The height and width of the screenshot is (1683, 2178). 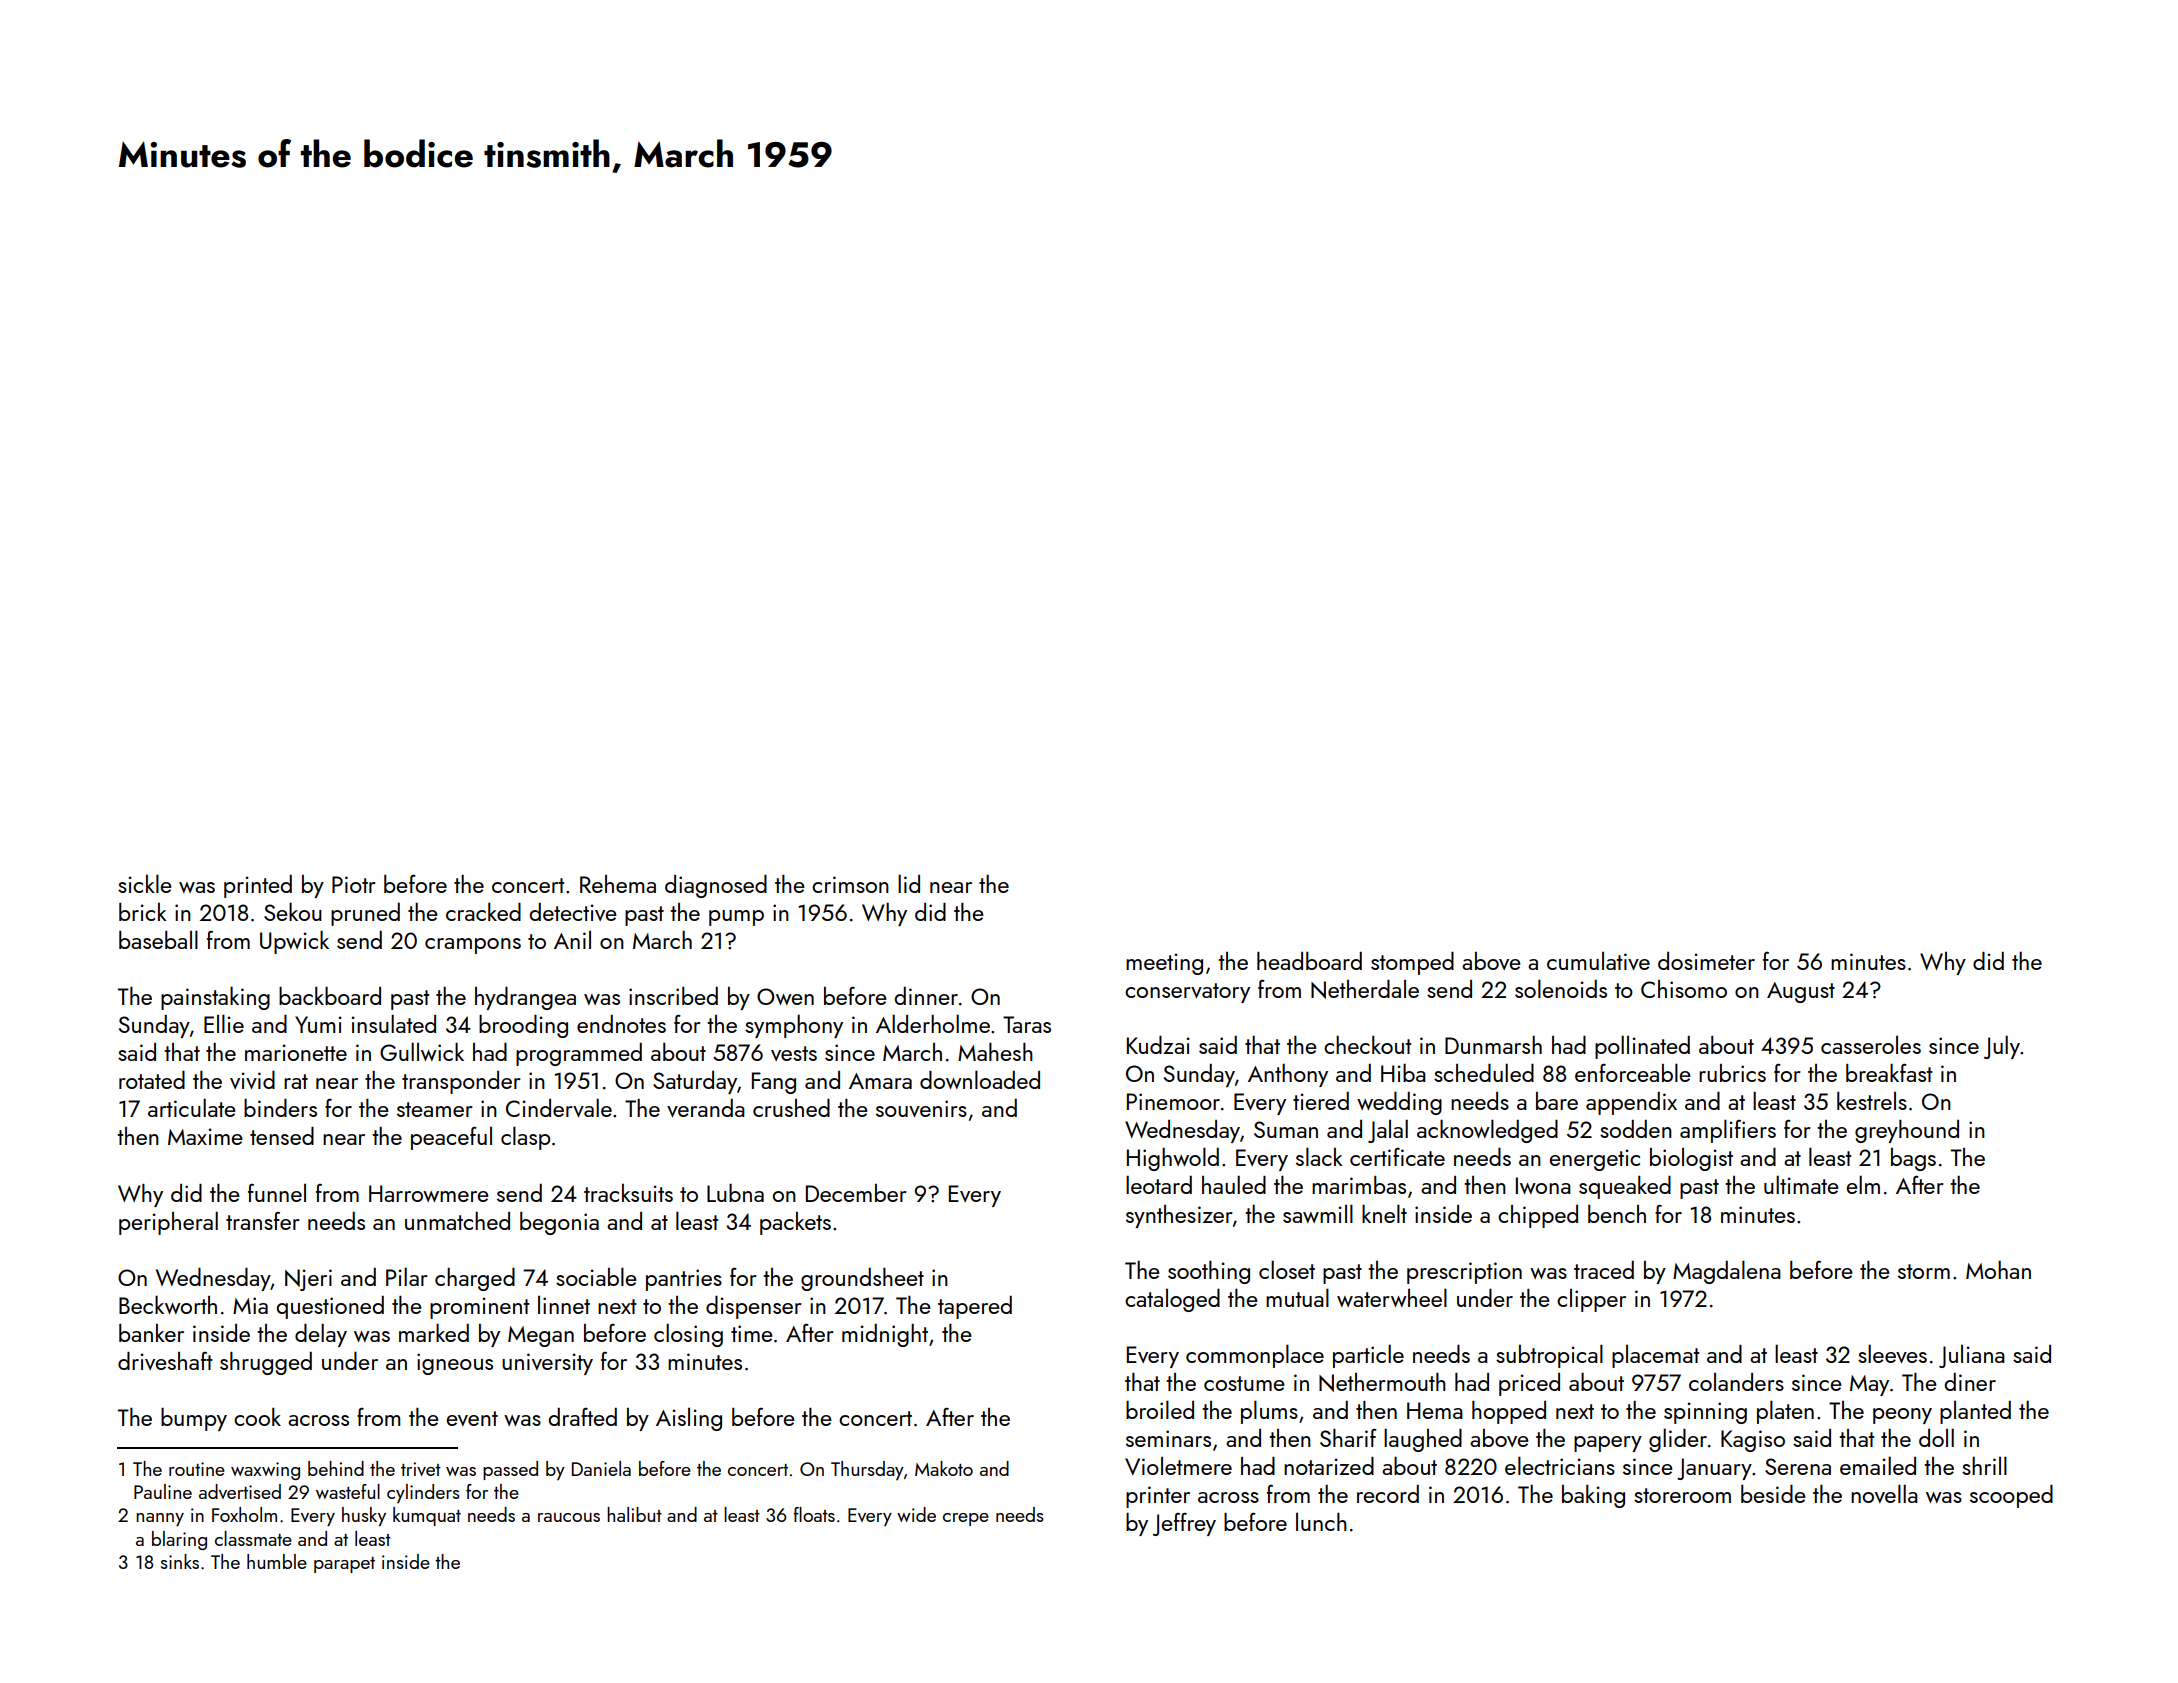 I want to click on bags, so click(x=1913, y=1159).
